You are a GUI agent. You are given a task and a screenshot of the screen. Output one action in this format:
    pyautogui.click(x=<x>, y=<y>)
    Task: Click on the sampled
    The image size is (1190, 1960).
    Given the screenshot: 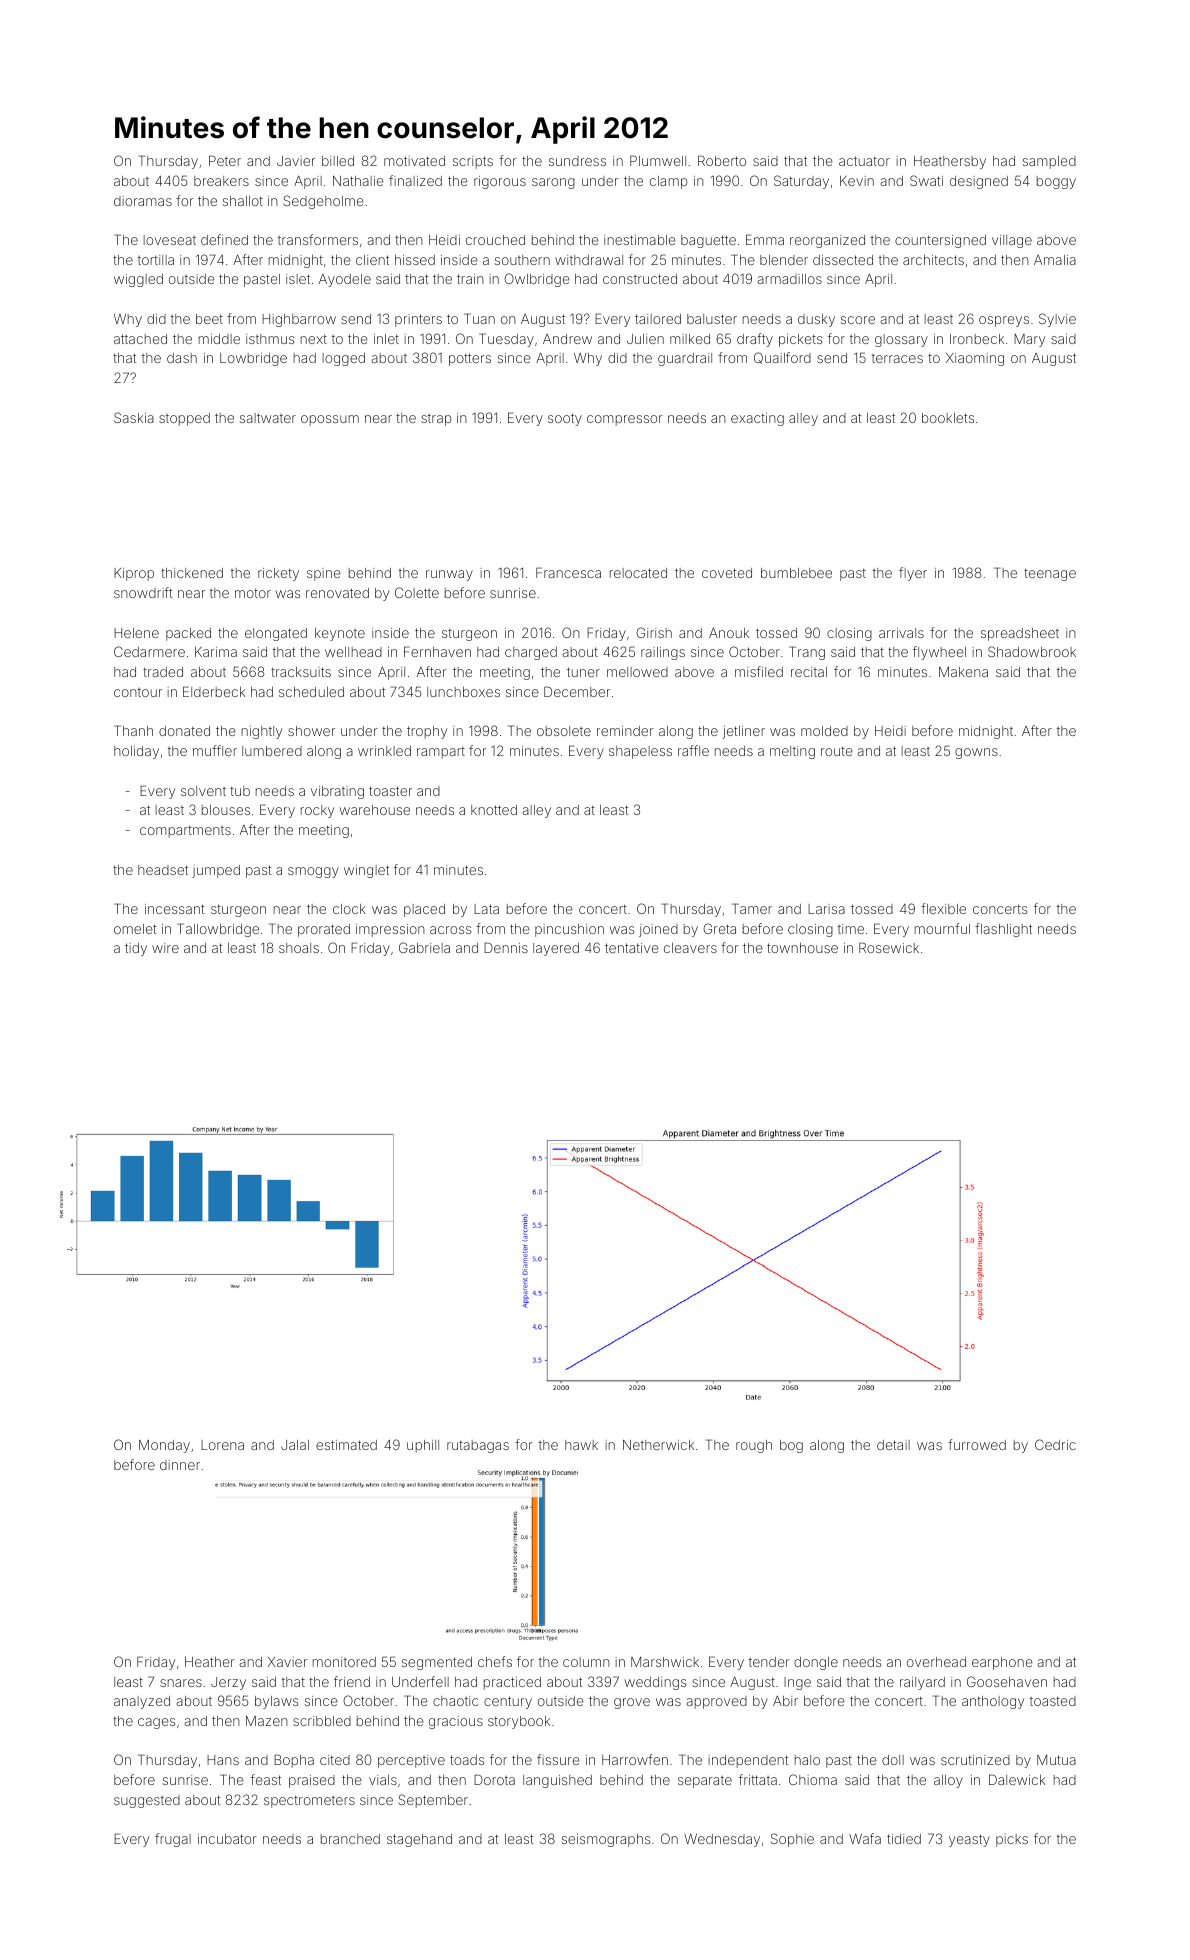 What is the action you would take?
    pyautogui.click(x=1049, y=162)
